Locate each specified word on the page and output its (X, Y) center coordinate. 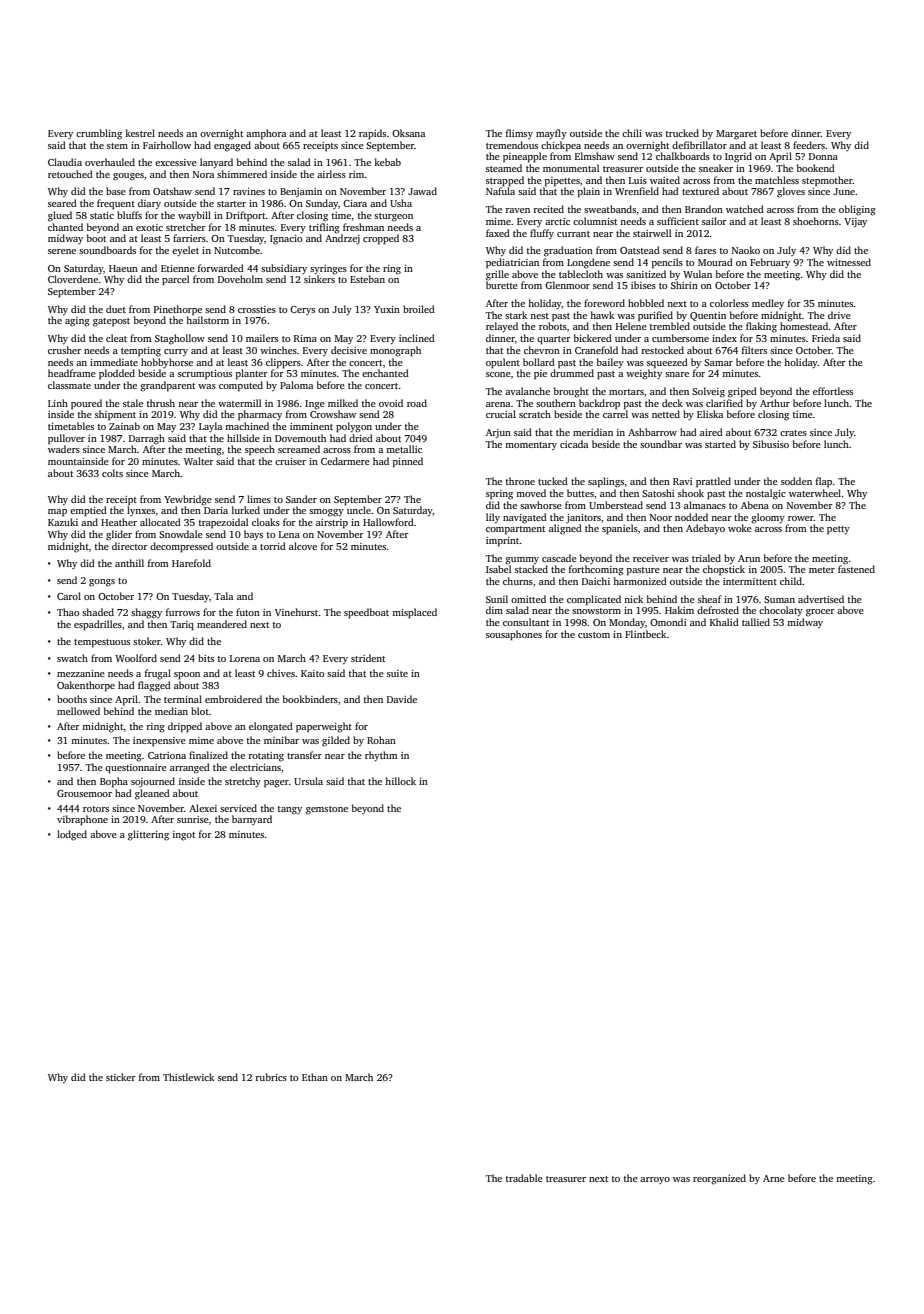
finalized (208, 755)
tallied (756, 622)
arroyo (655, 1180)
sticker (121, 1077)
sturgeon (393, 217)
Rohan (381, 740)
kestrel (140, 133)
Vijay (855, 222)
